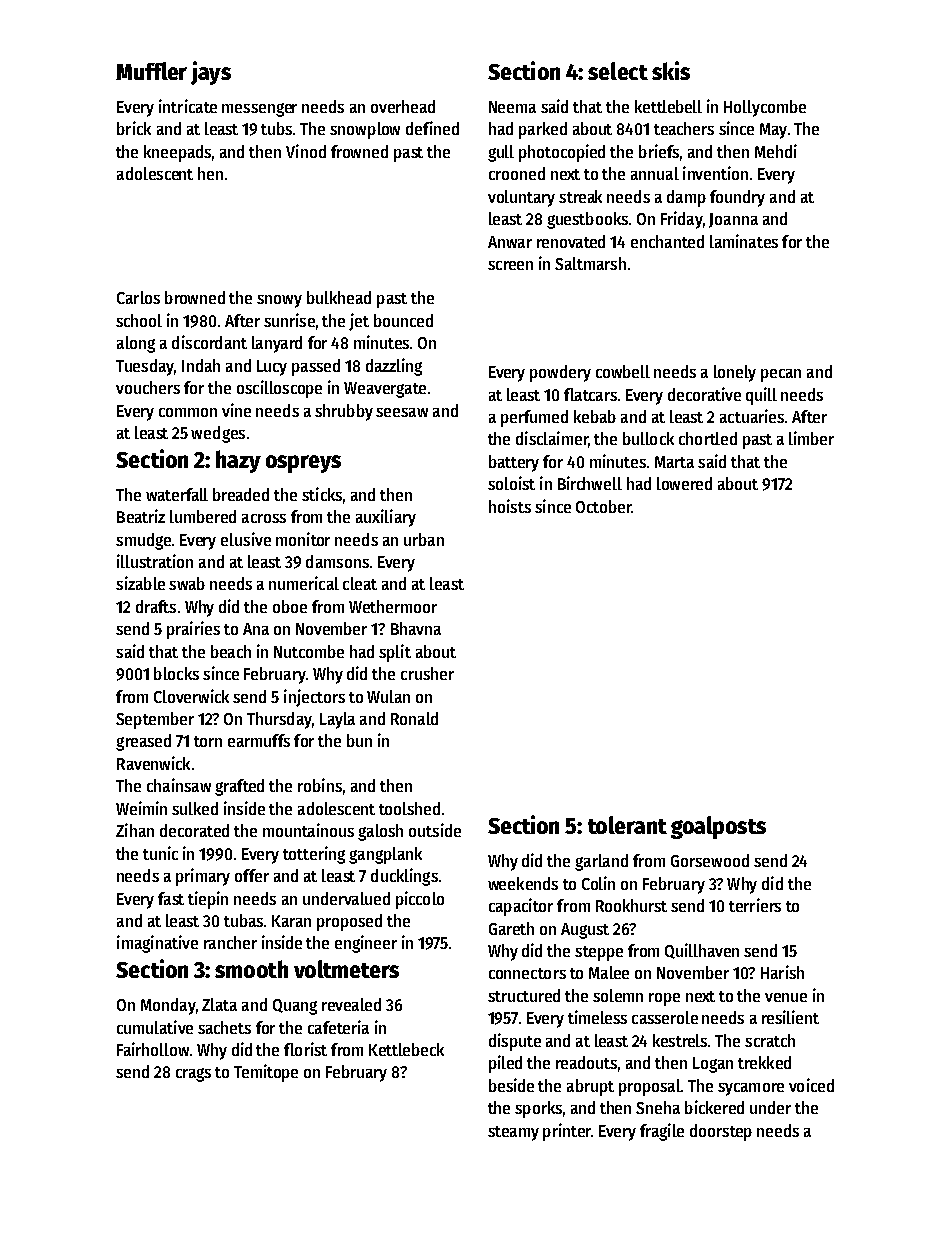  Describe the element at coordinates (266, 1073) in the document. I see `Temitope` at that location.
